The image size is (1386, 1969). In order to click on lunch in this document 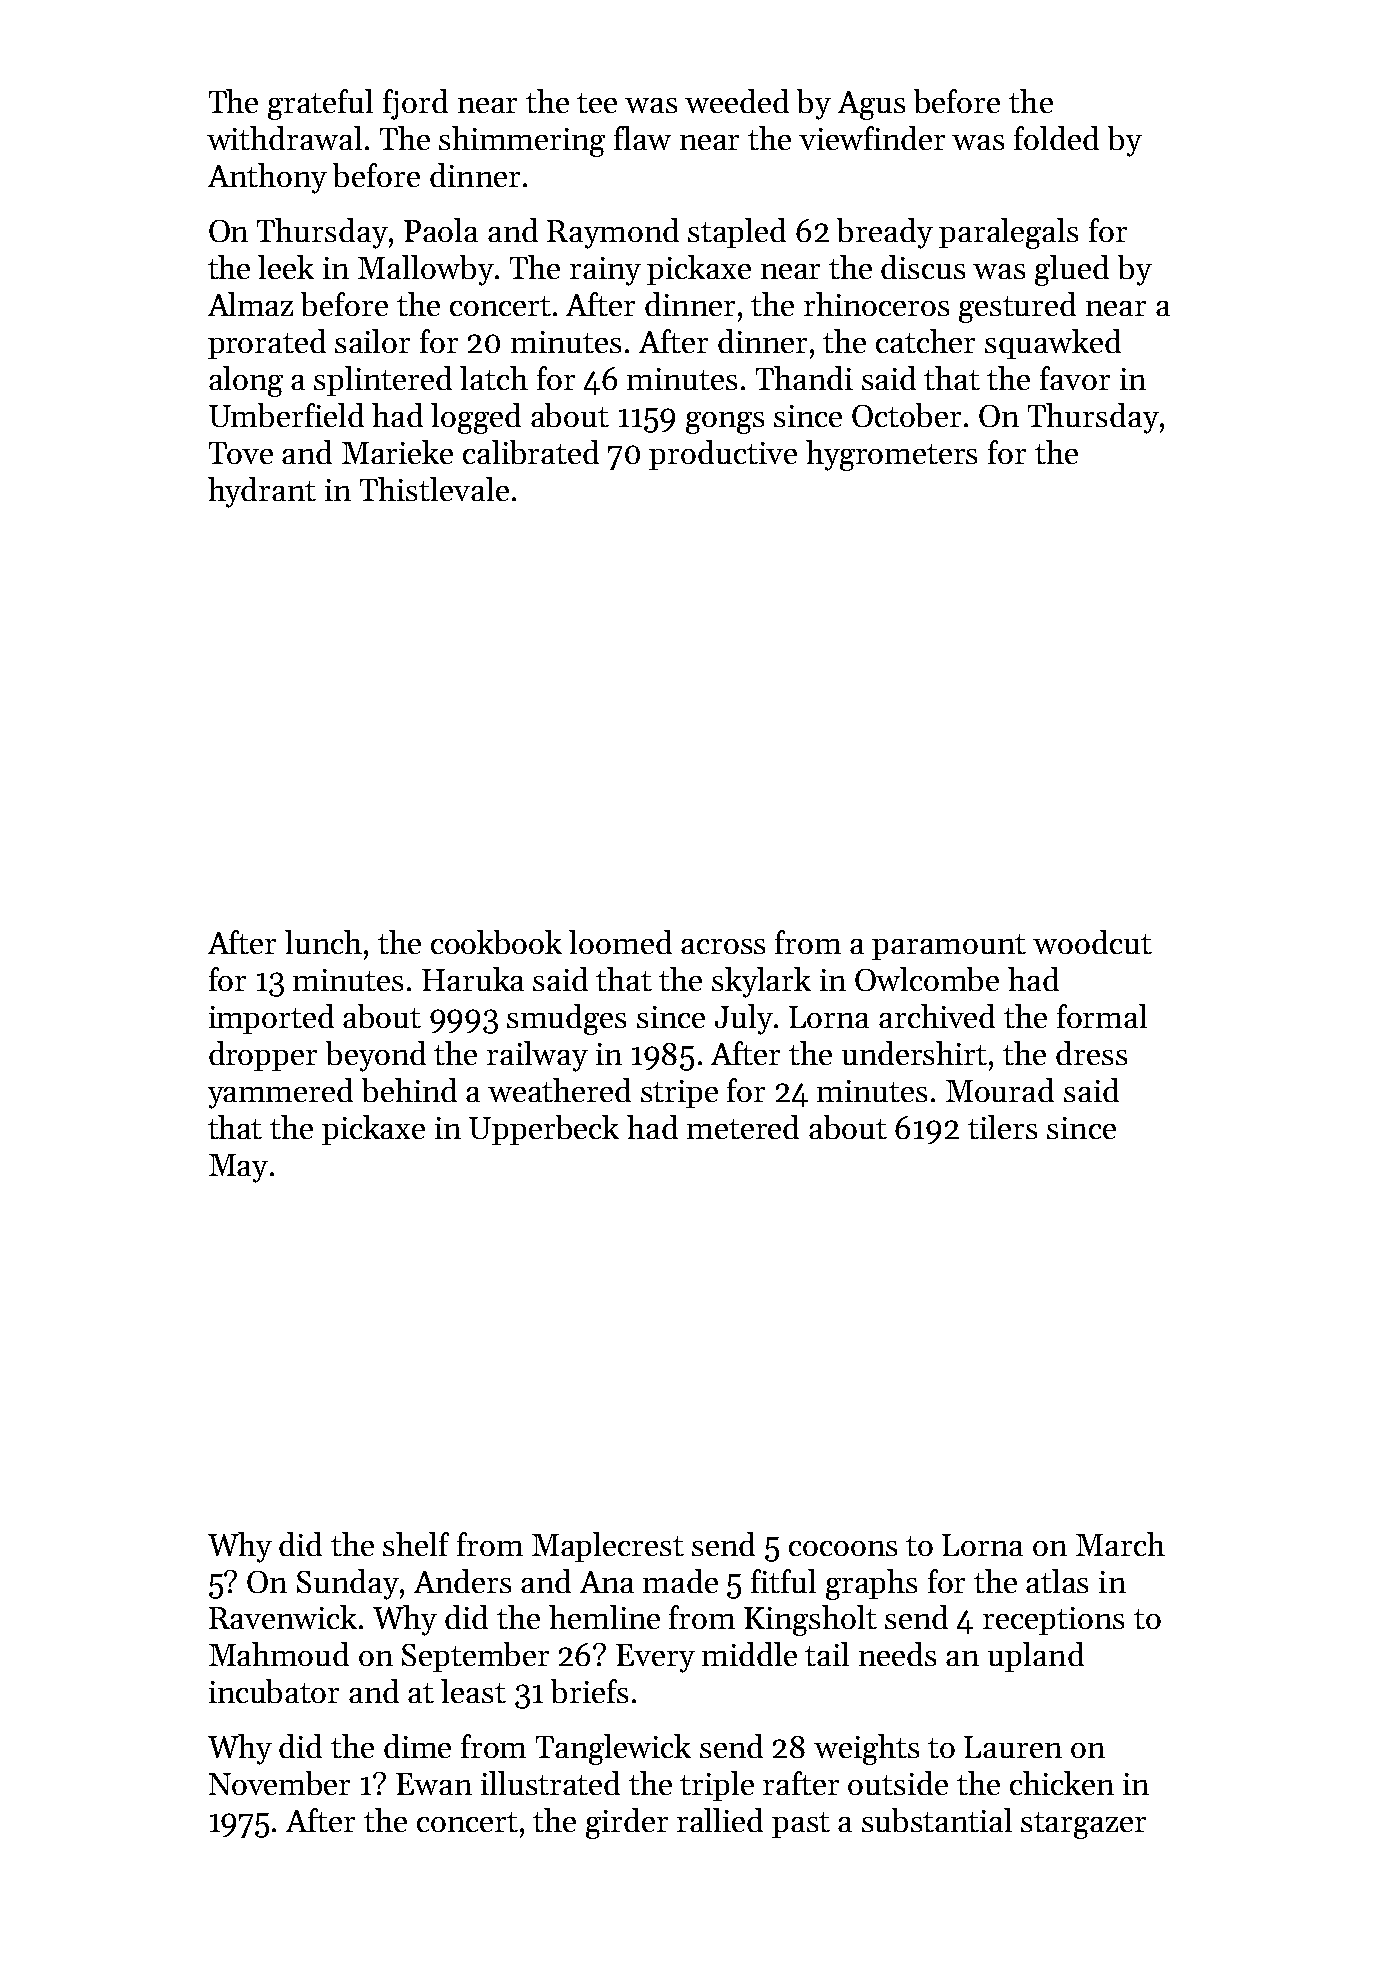, I will do `click(323, 942)`.
